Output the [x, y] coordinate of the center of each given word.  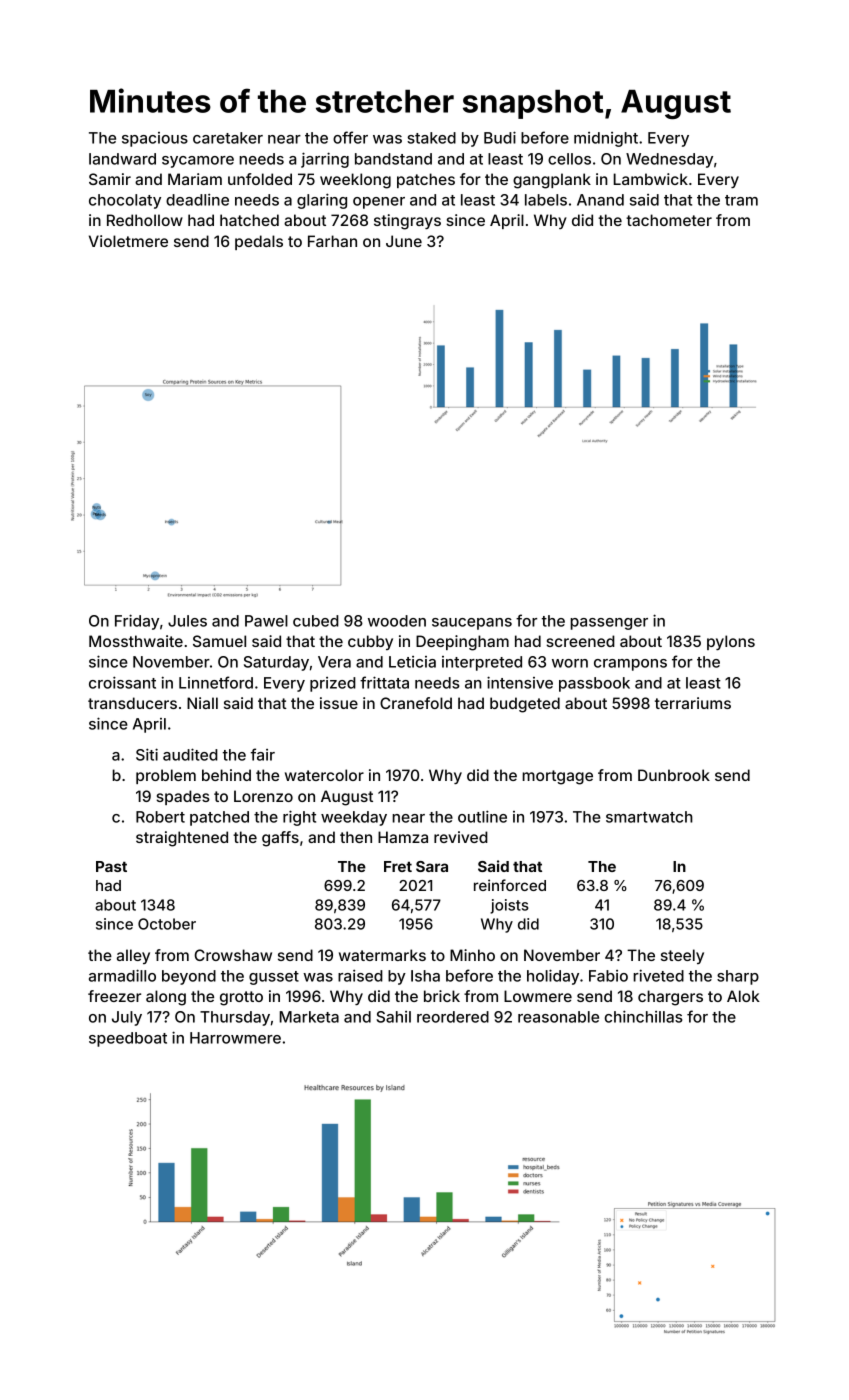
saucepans [472, 624]
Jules [187, 621]
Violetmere [128, 241]
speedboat [128, 1039]
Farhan [332, 241]
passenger [609, 624]
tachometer [669, 220]
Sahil [393, 1017]
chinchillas [643, 1016]
